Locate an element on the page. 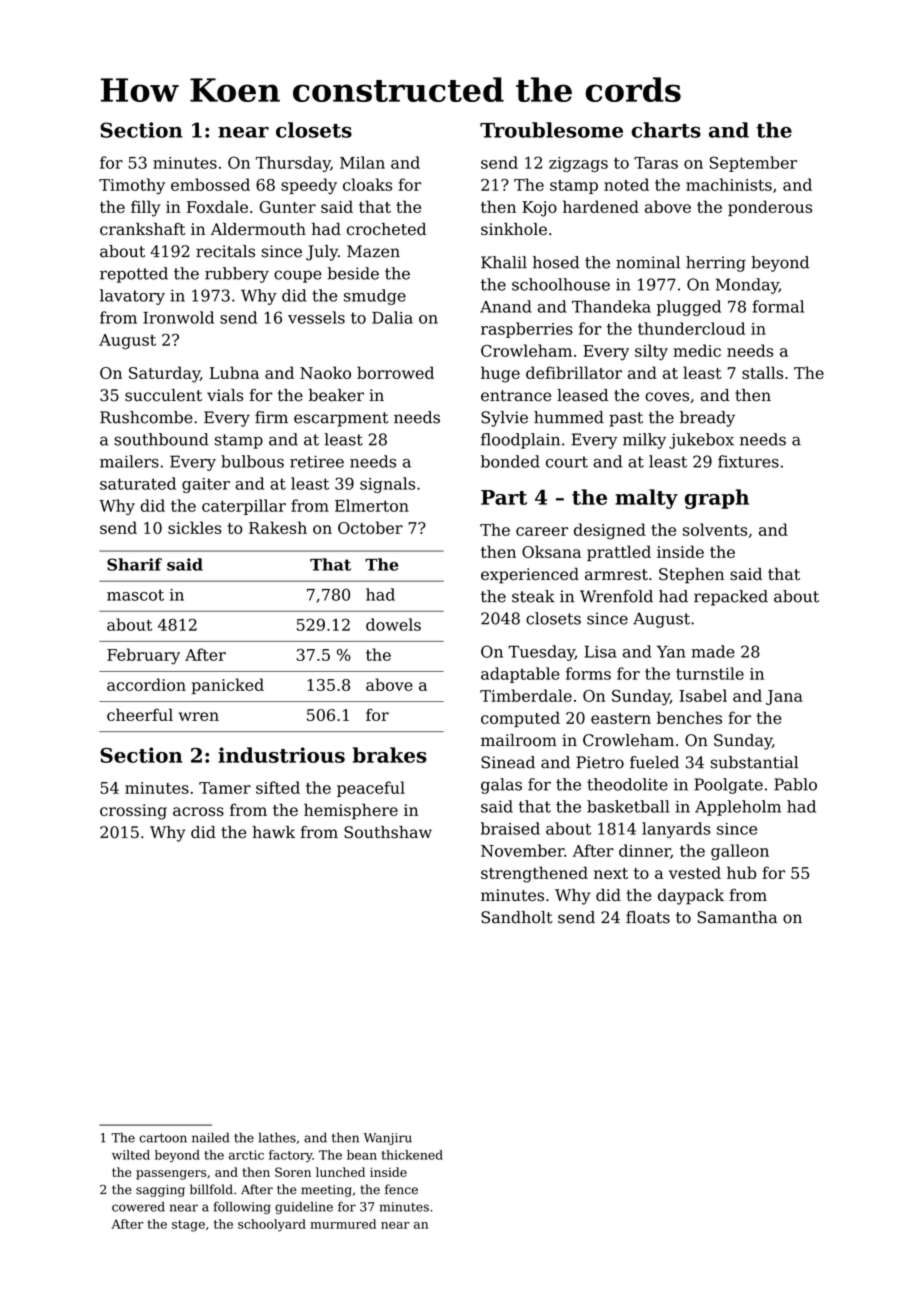 The height and width of the page is (1308, 924). medic is located at coordinates (697, 350).
